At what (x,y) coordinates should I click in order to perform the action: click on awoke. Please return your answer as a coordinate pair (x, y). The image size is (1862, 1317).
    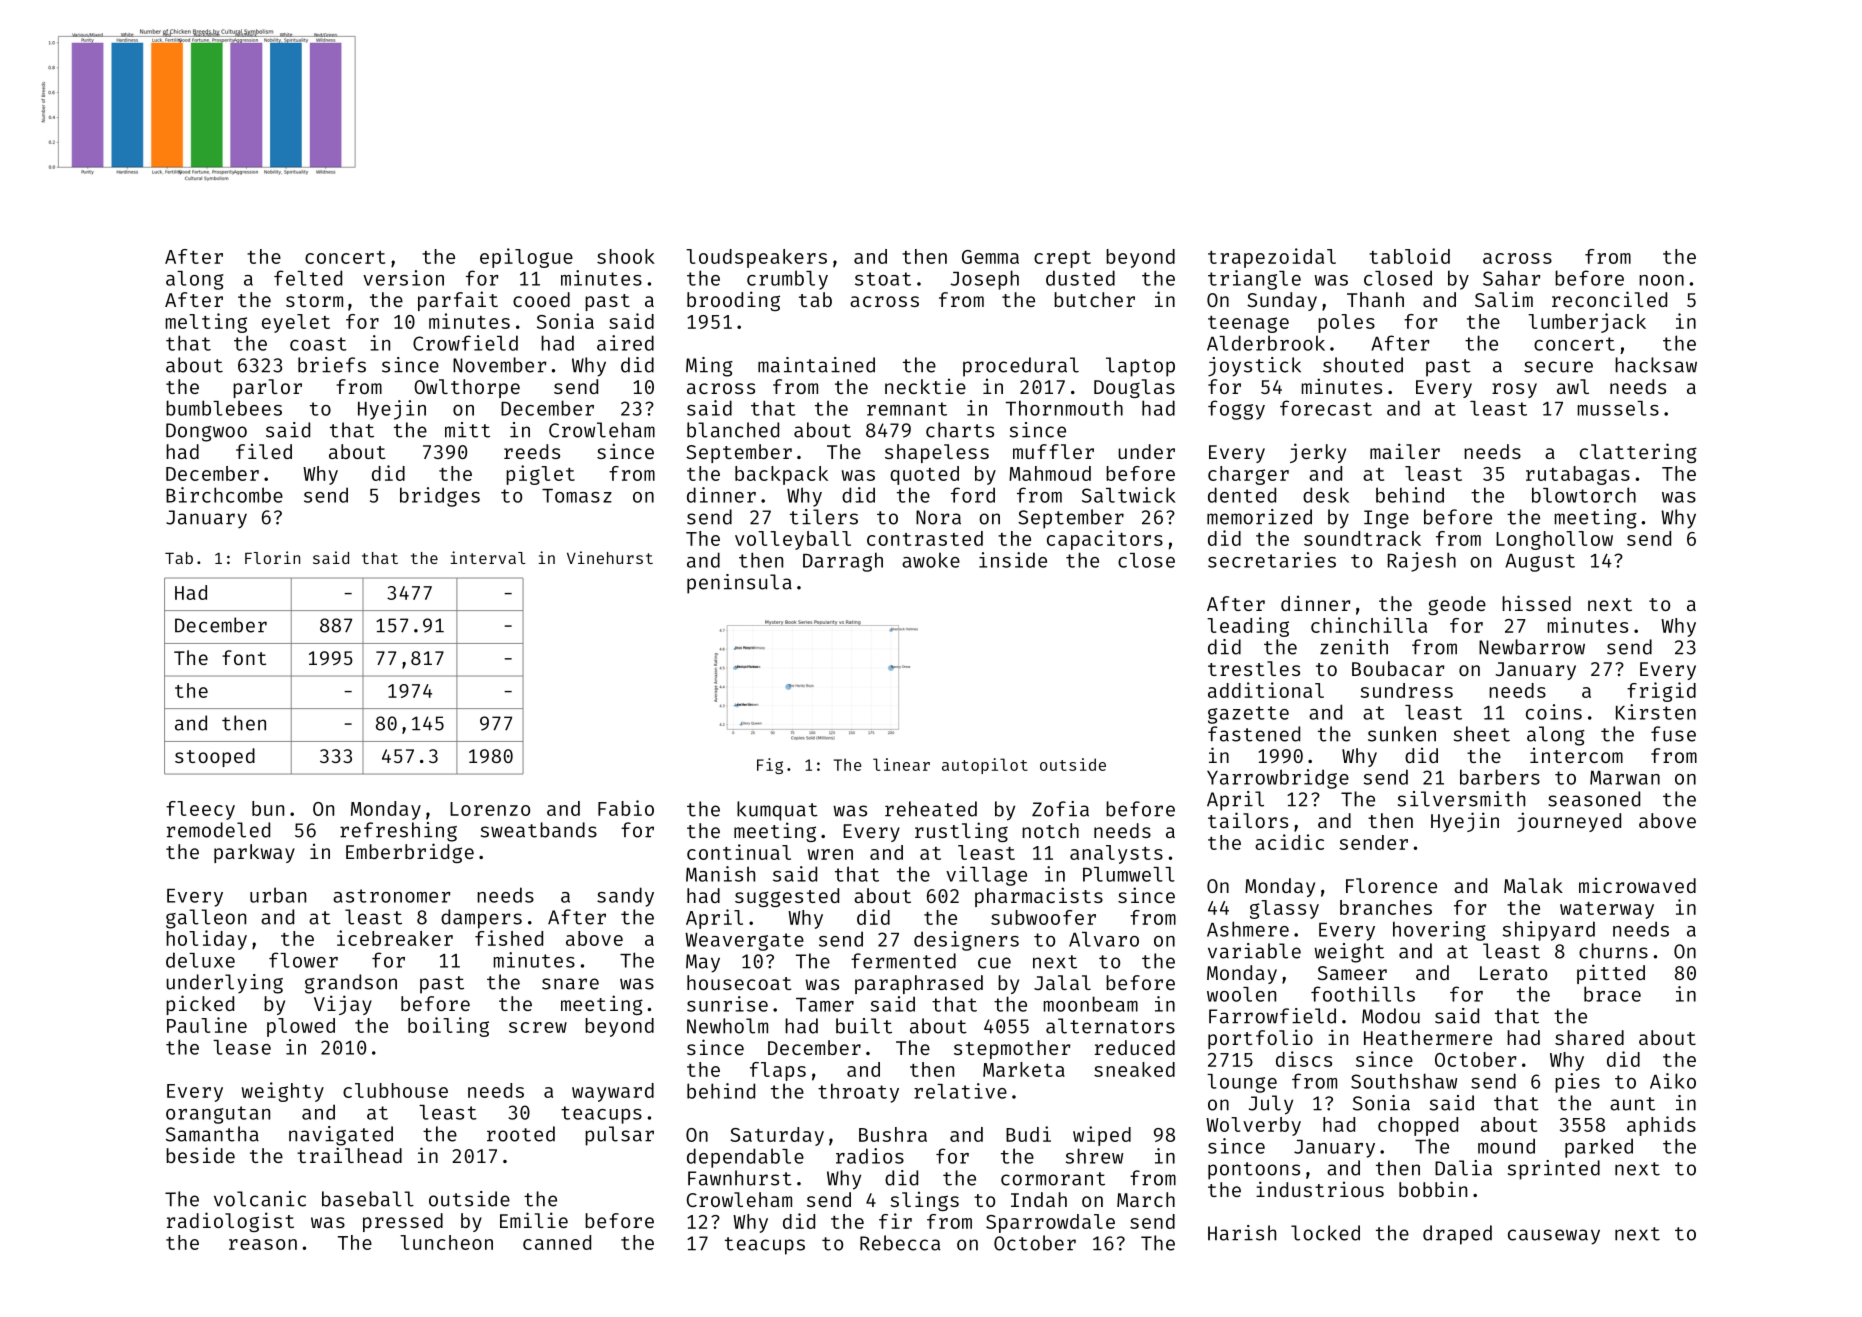
    Looking at the image, I should click on (931, 560).
